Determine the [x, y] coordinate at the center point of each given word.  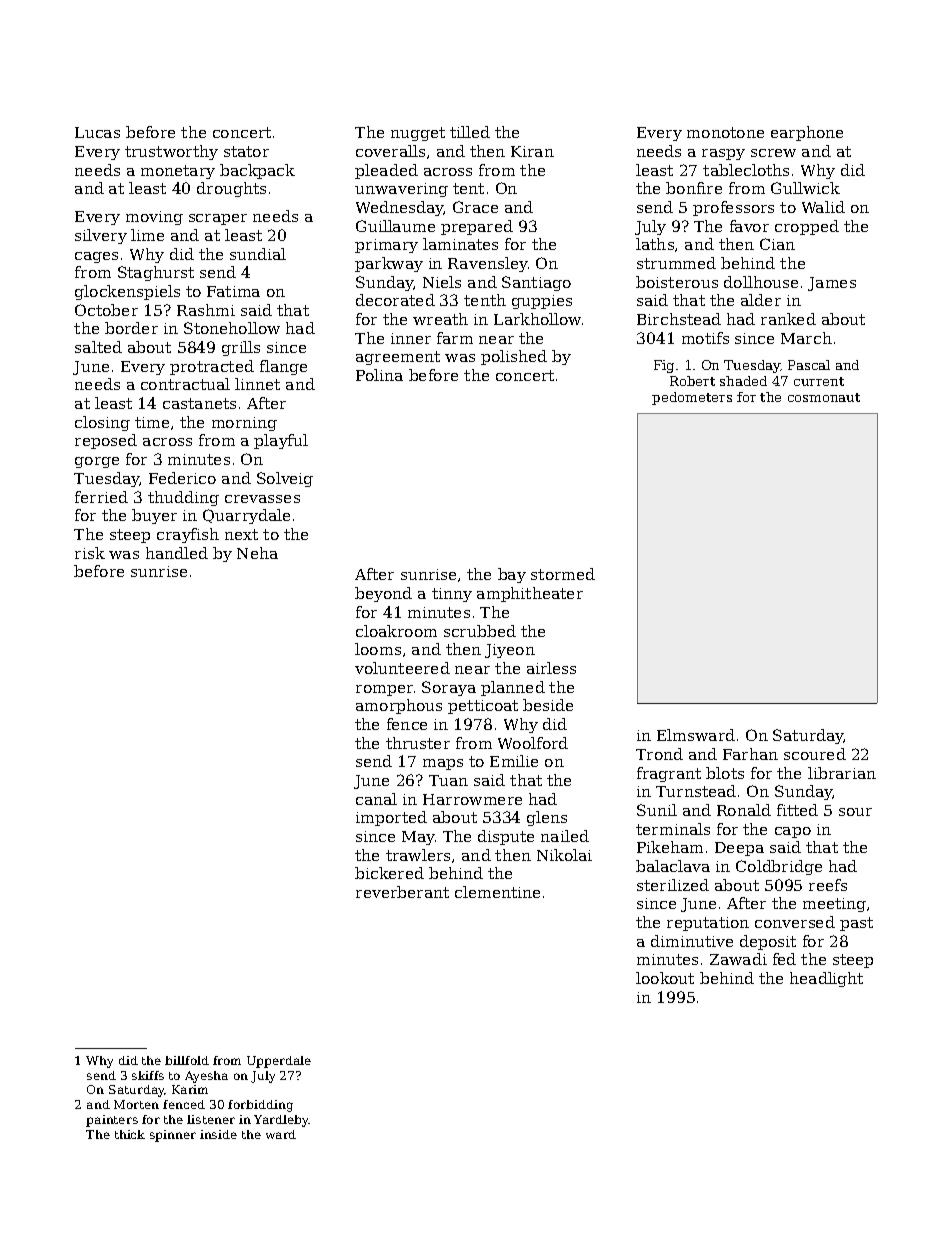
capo [793, 832]
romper [384, 690]
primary [386, 246]
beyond [383, 594]
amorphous [399, 706]
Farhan [750, 754]
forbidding [260, 1106]
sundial [258, 254]
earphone [807, 133]
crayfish [188, 535]
